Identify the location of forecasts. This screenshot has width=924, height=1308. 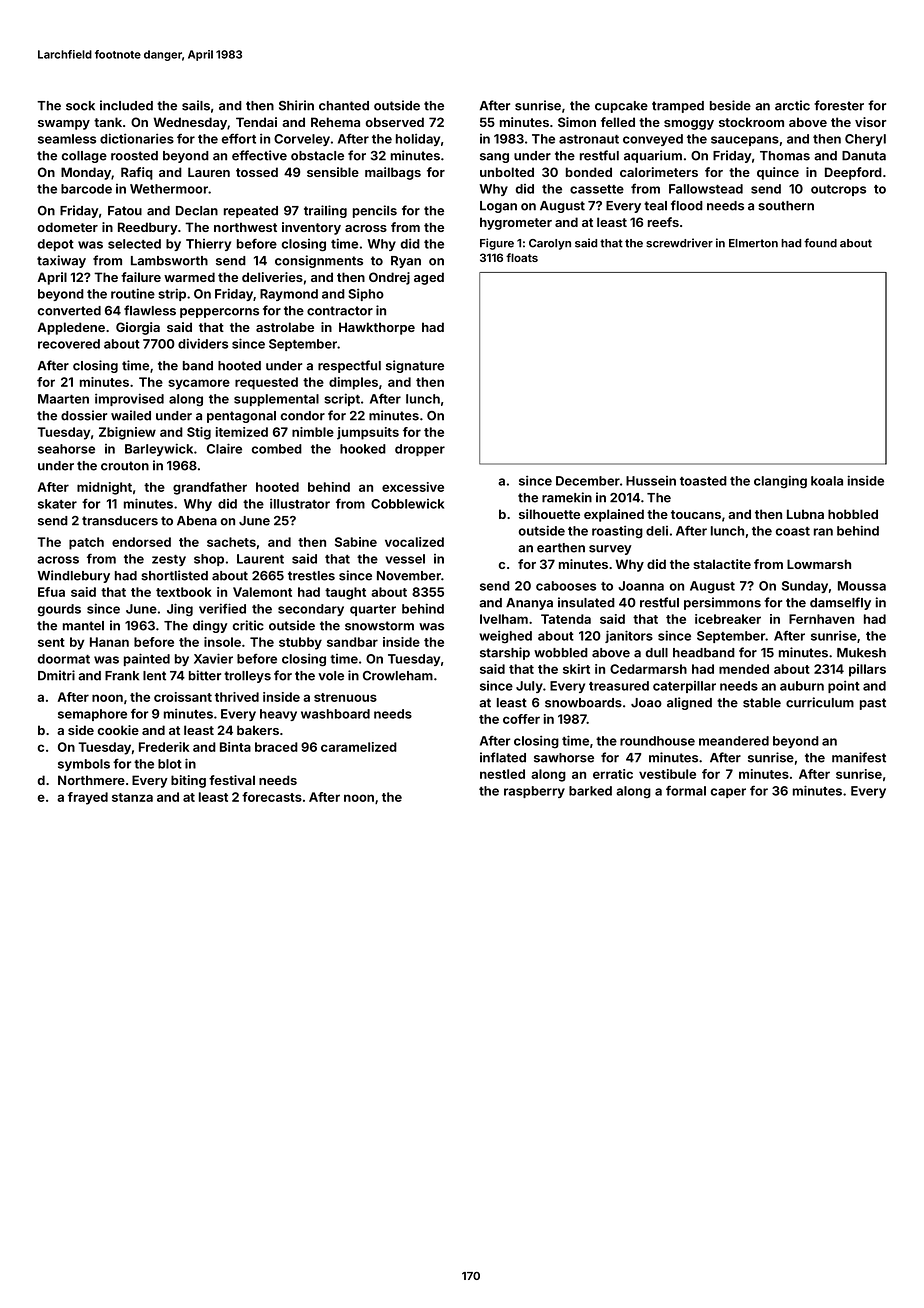
(272, 797).
